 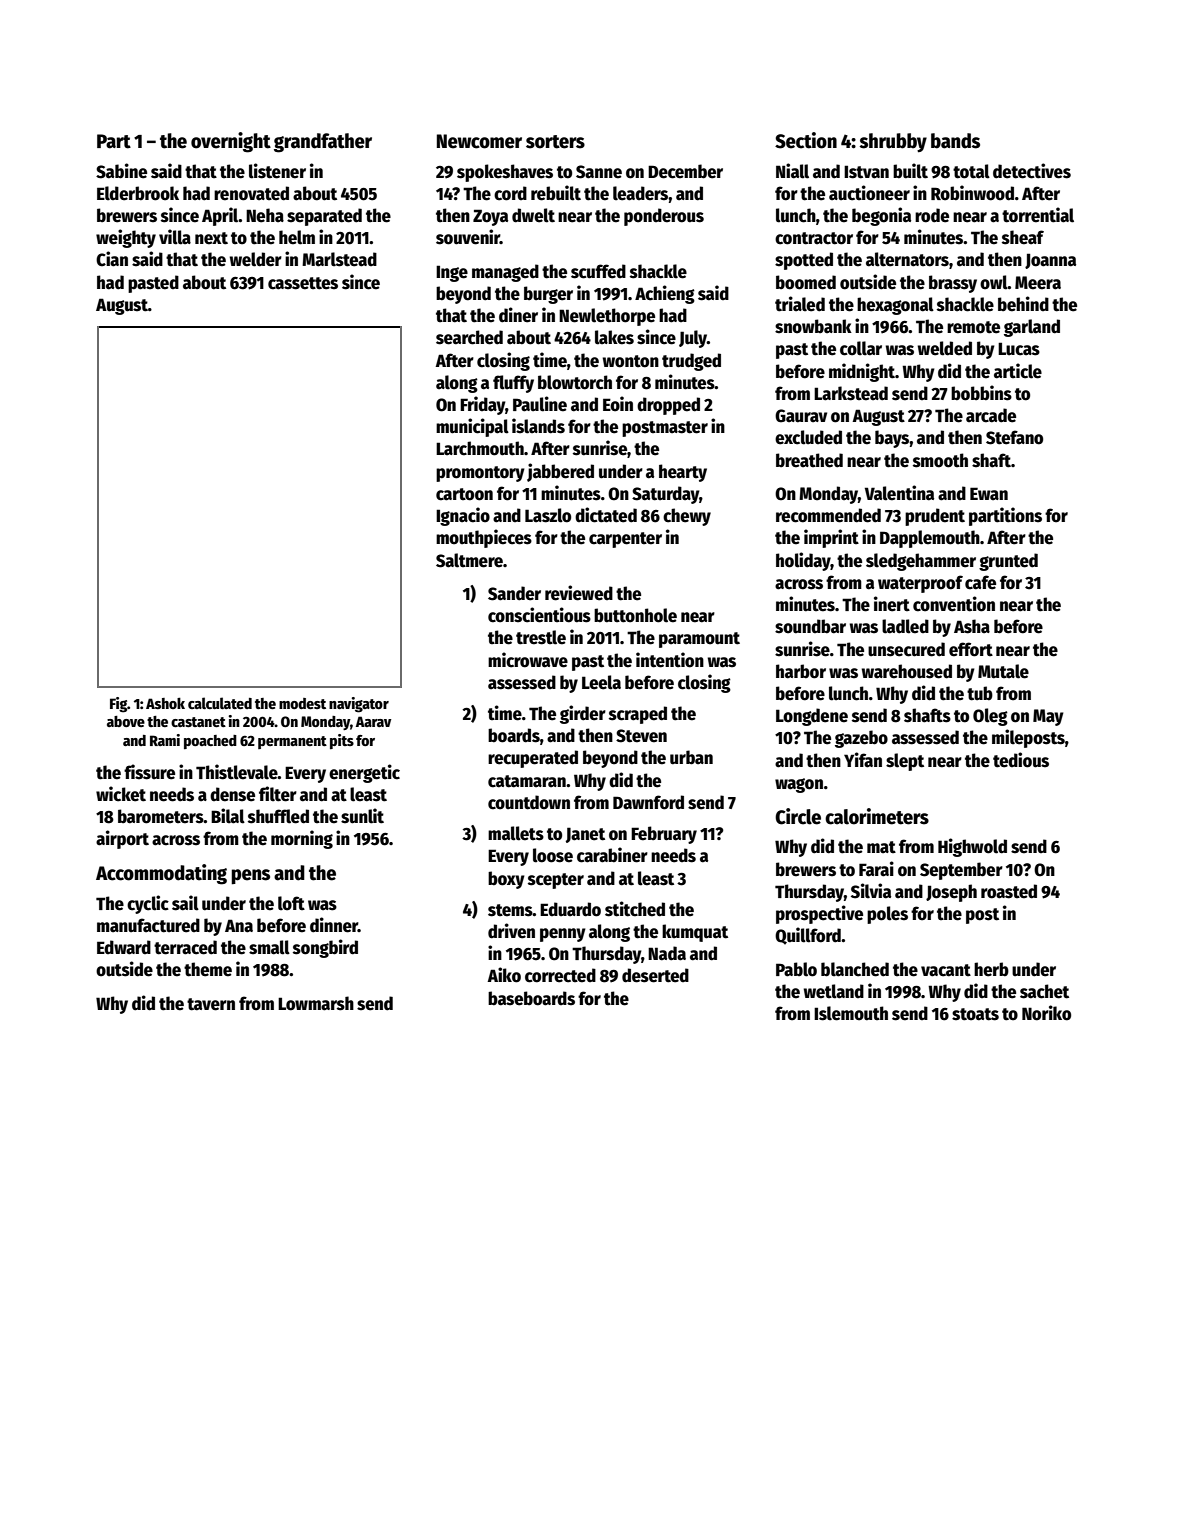 What do you see at coordinates (533, 759) in the page?
I see `recuperated` at bounding box center [533, 759].
